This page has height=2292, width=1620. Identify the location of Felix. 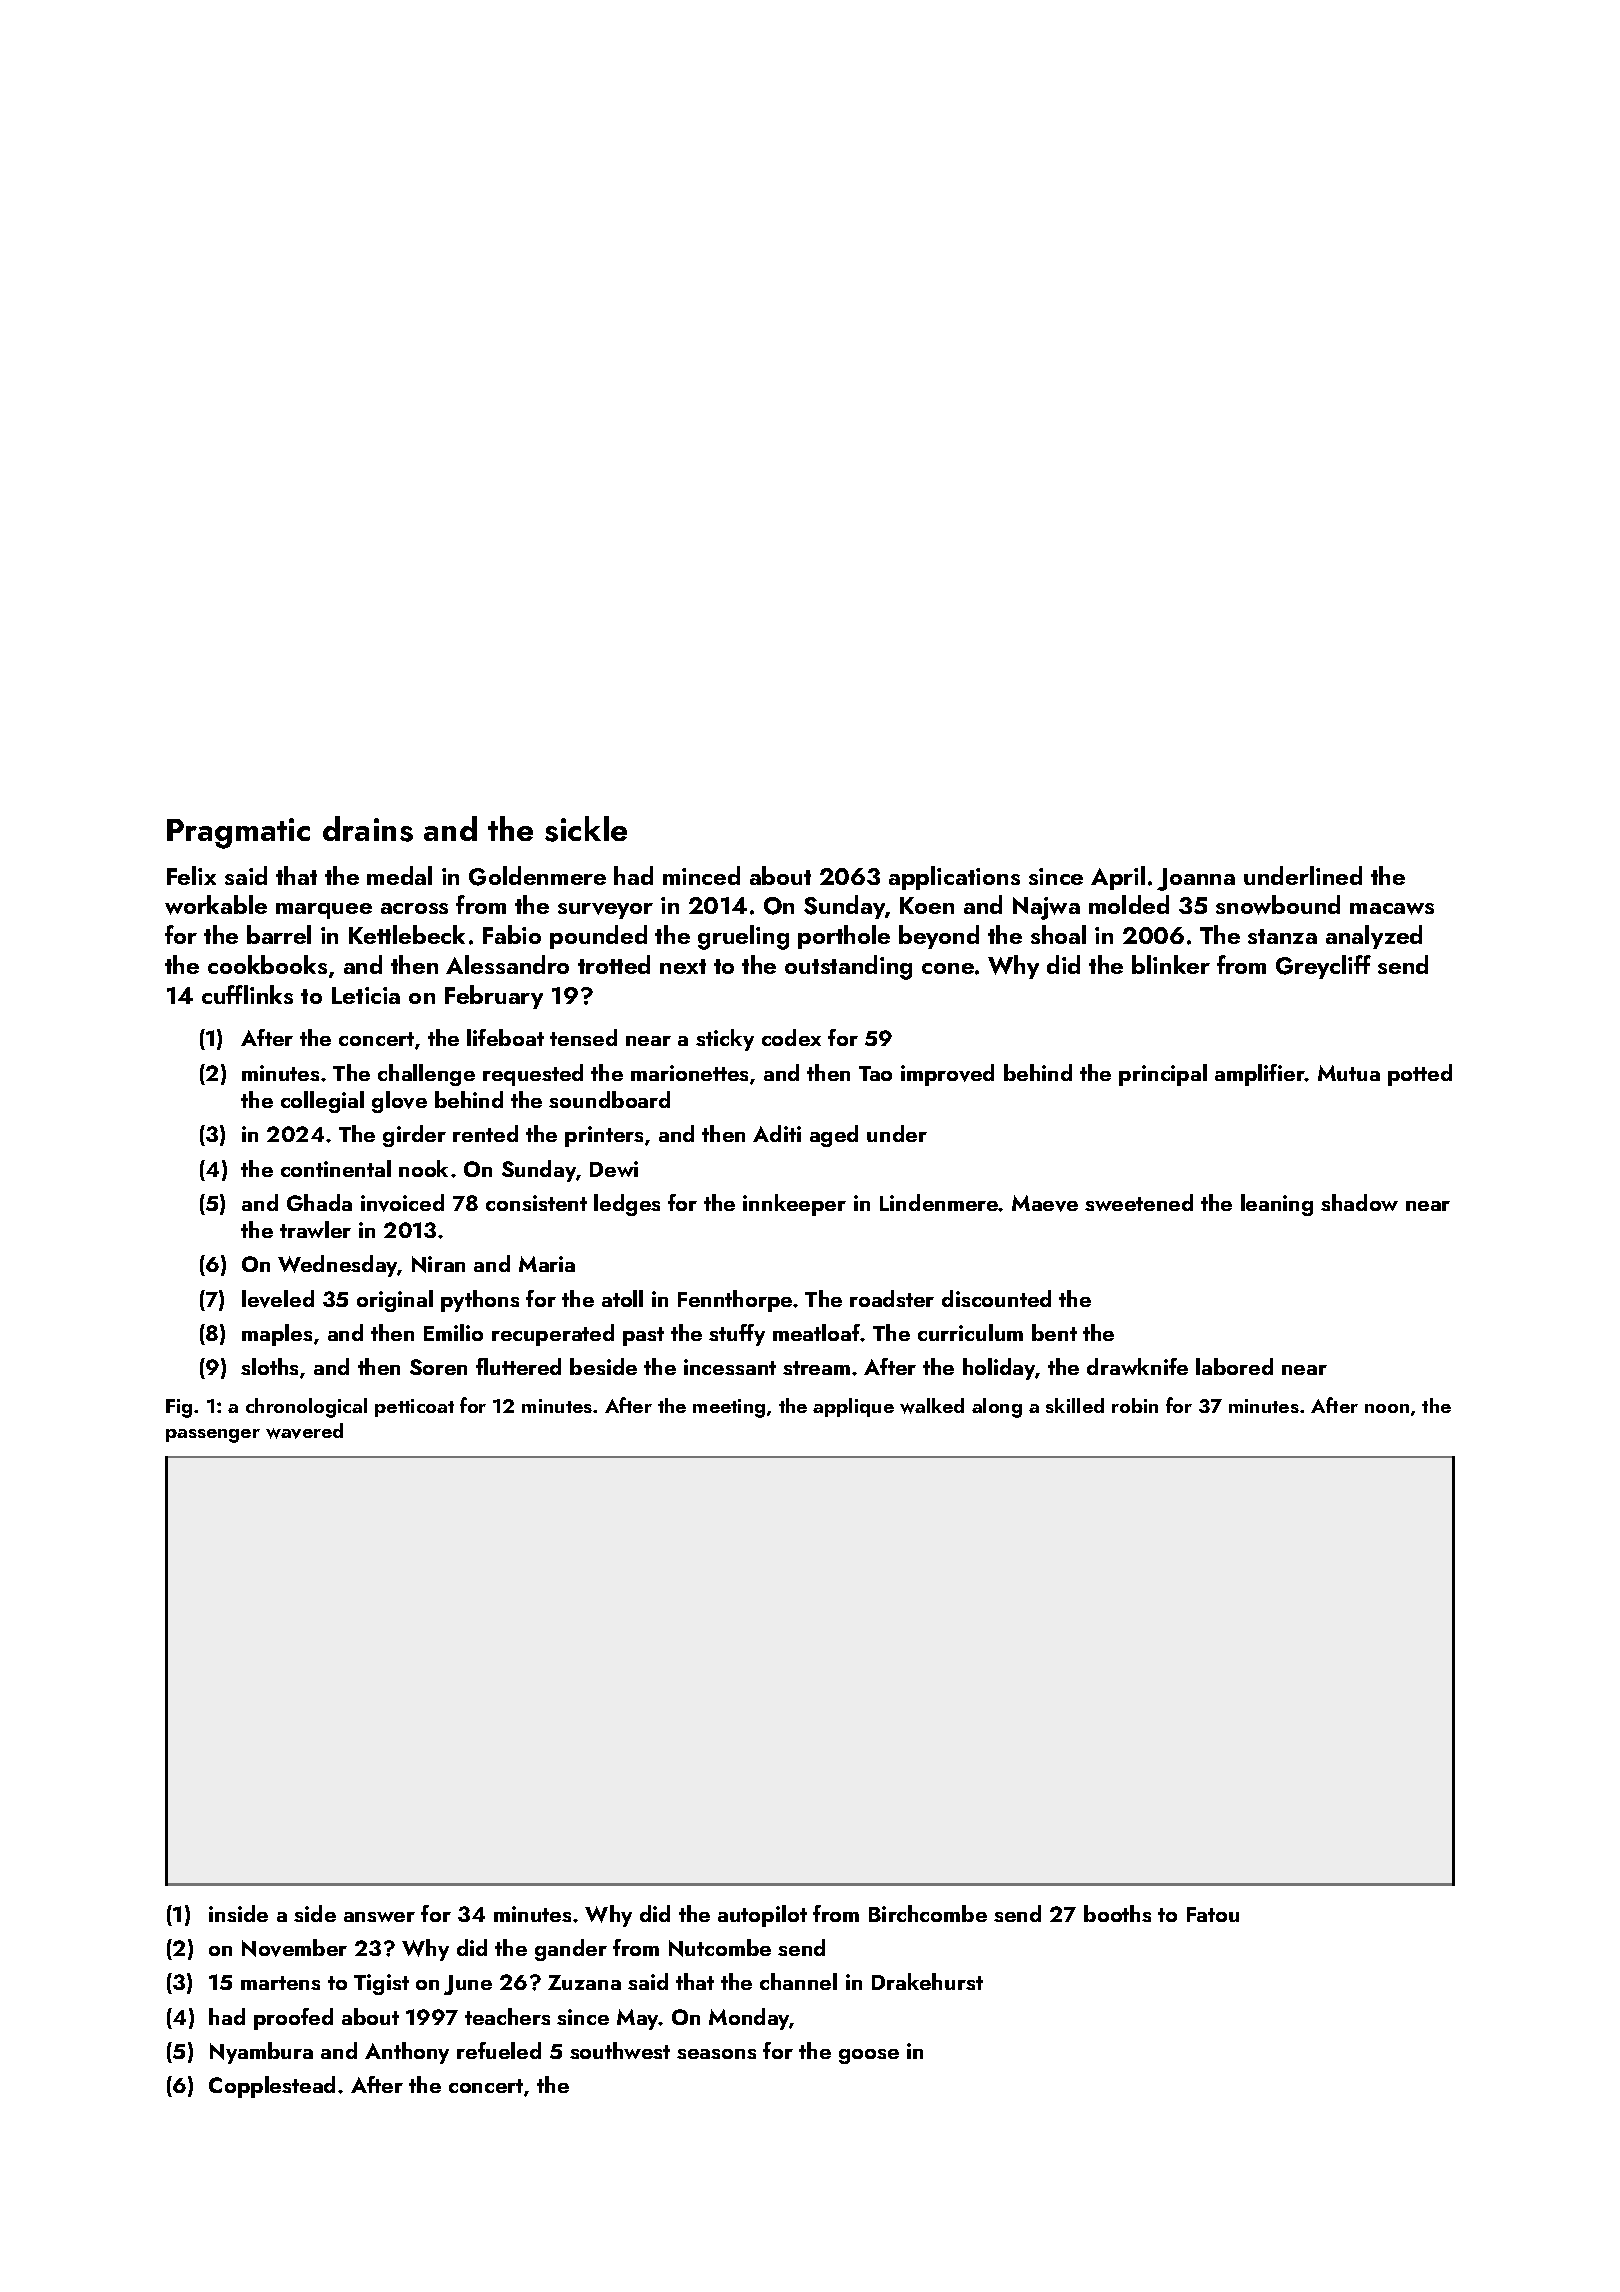
(191, 875).
